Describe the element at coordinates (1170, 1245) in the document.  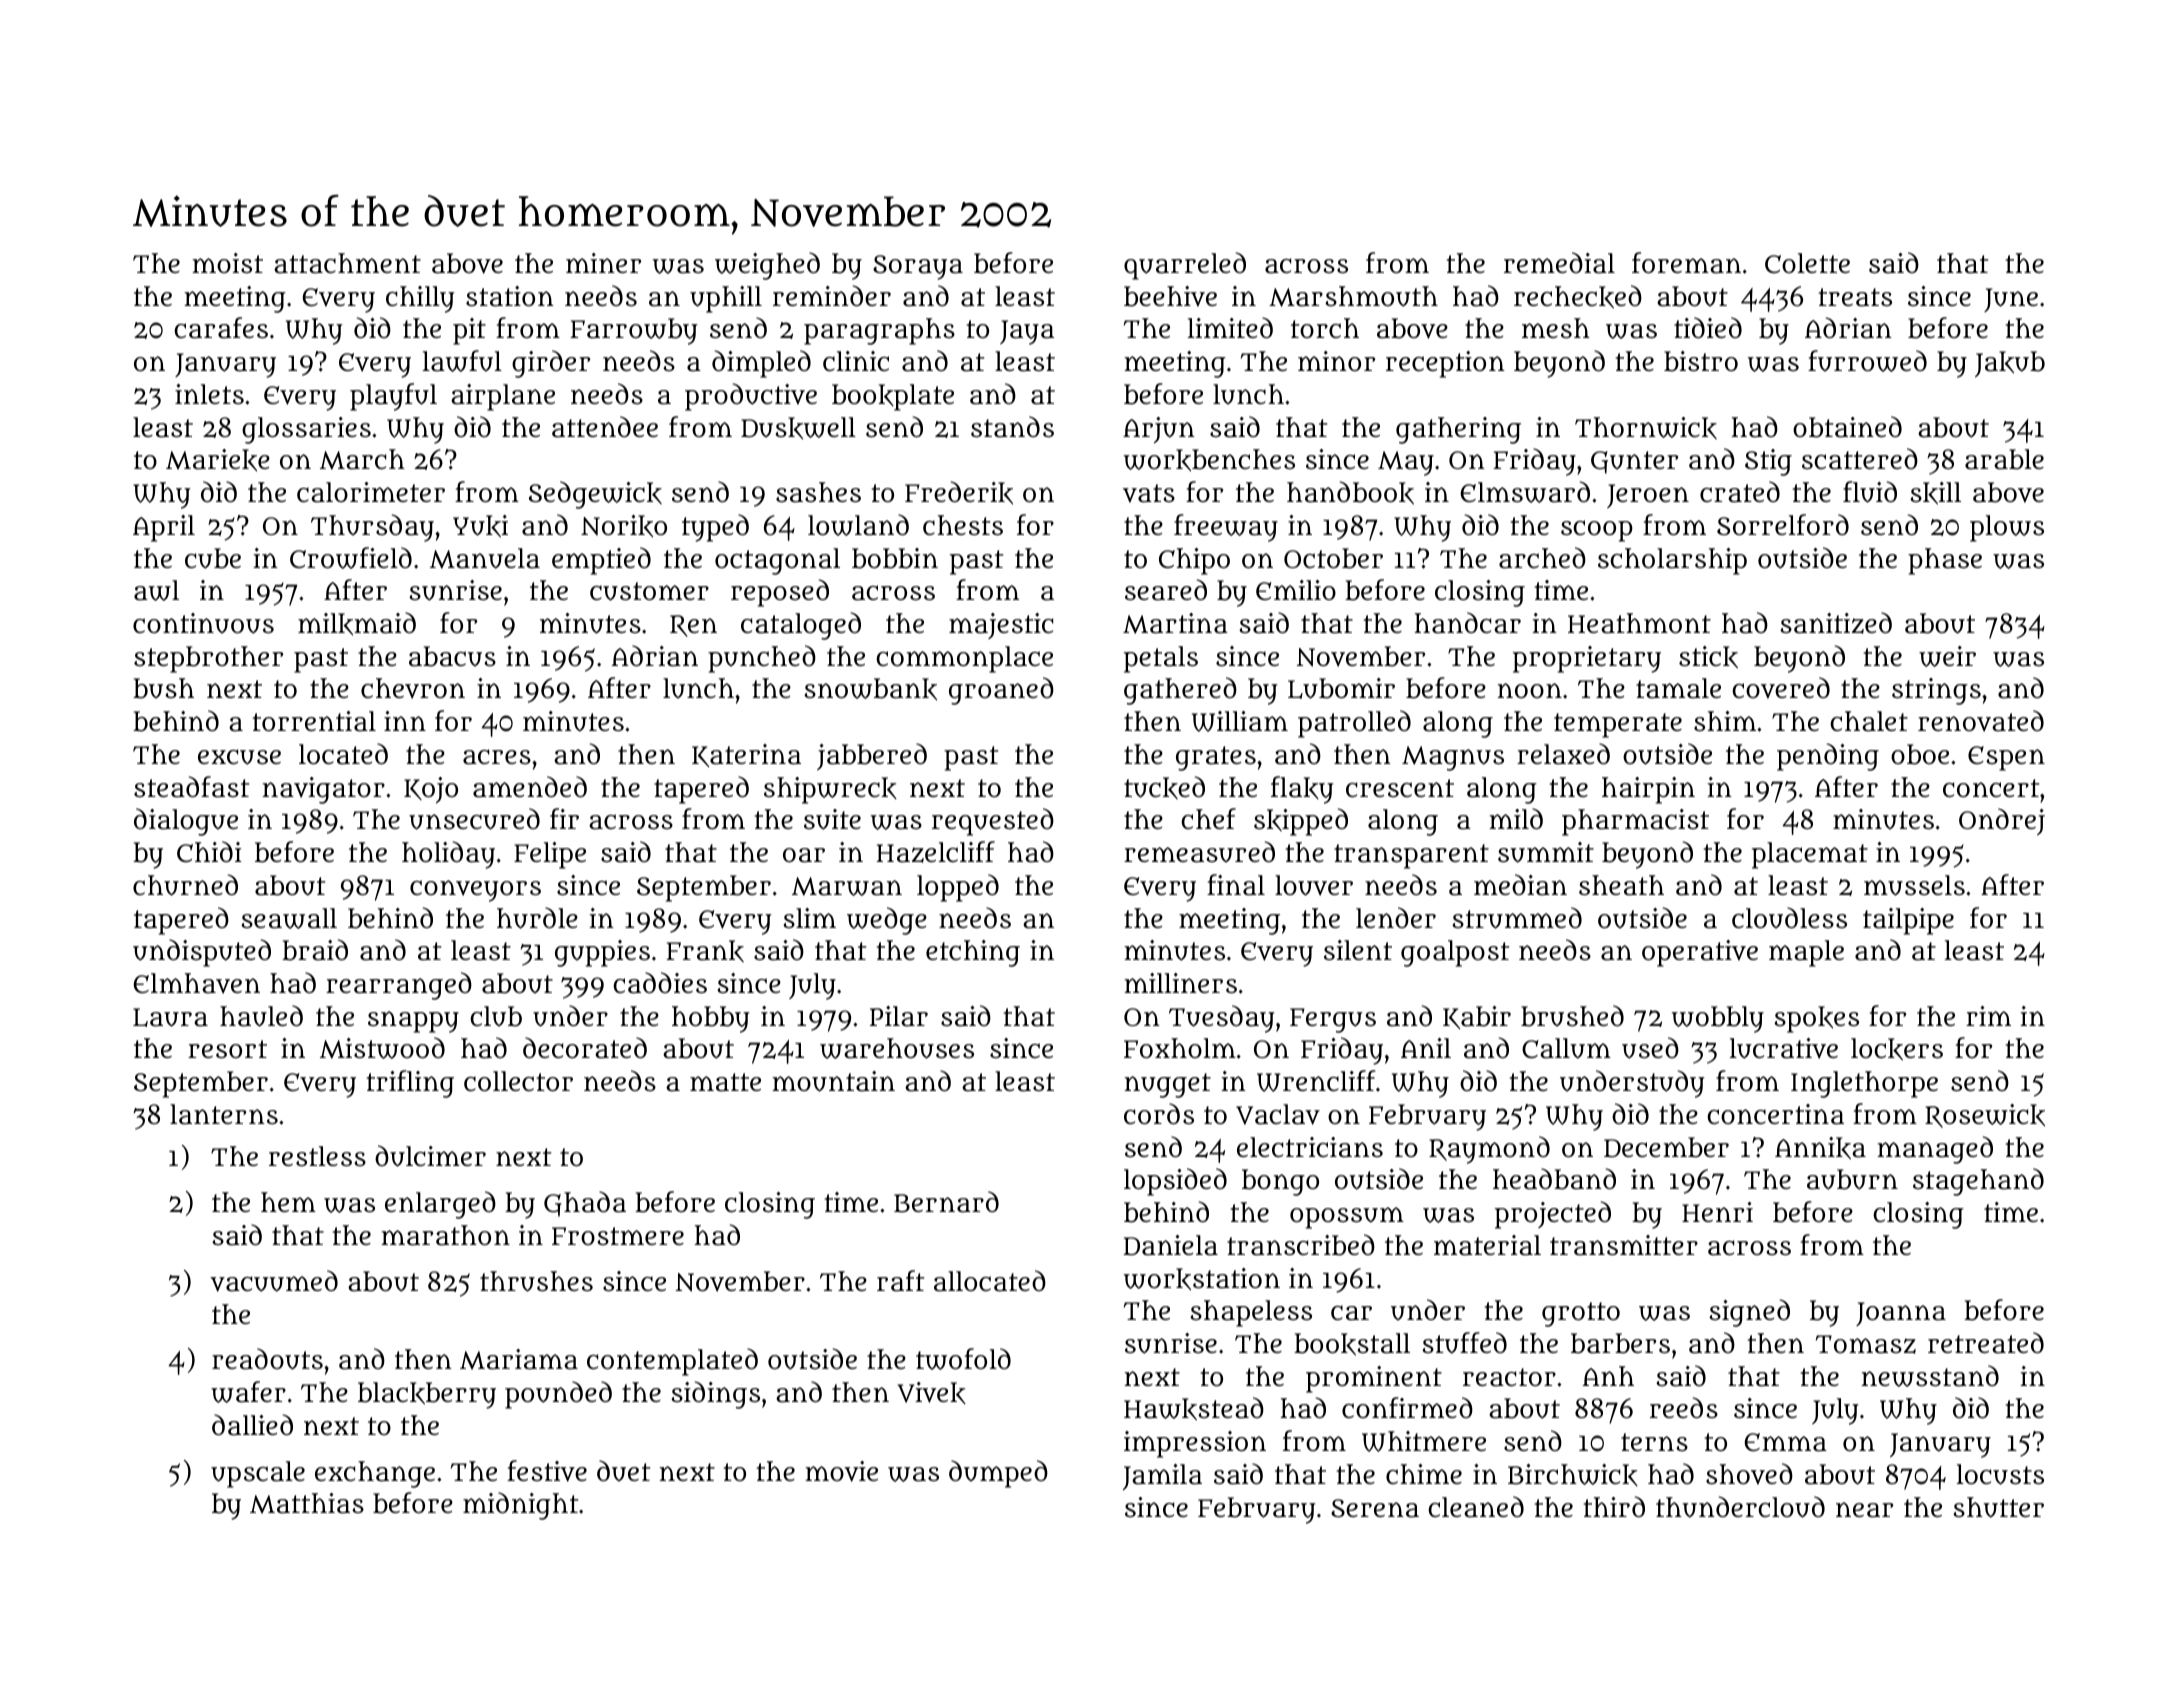
I see `Daniela` at that location.
